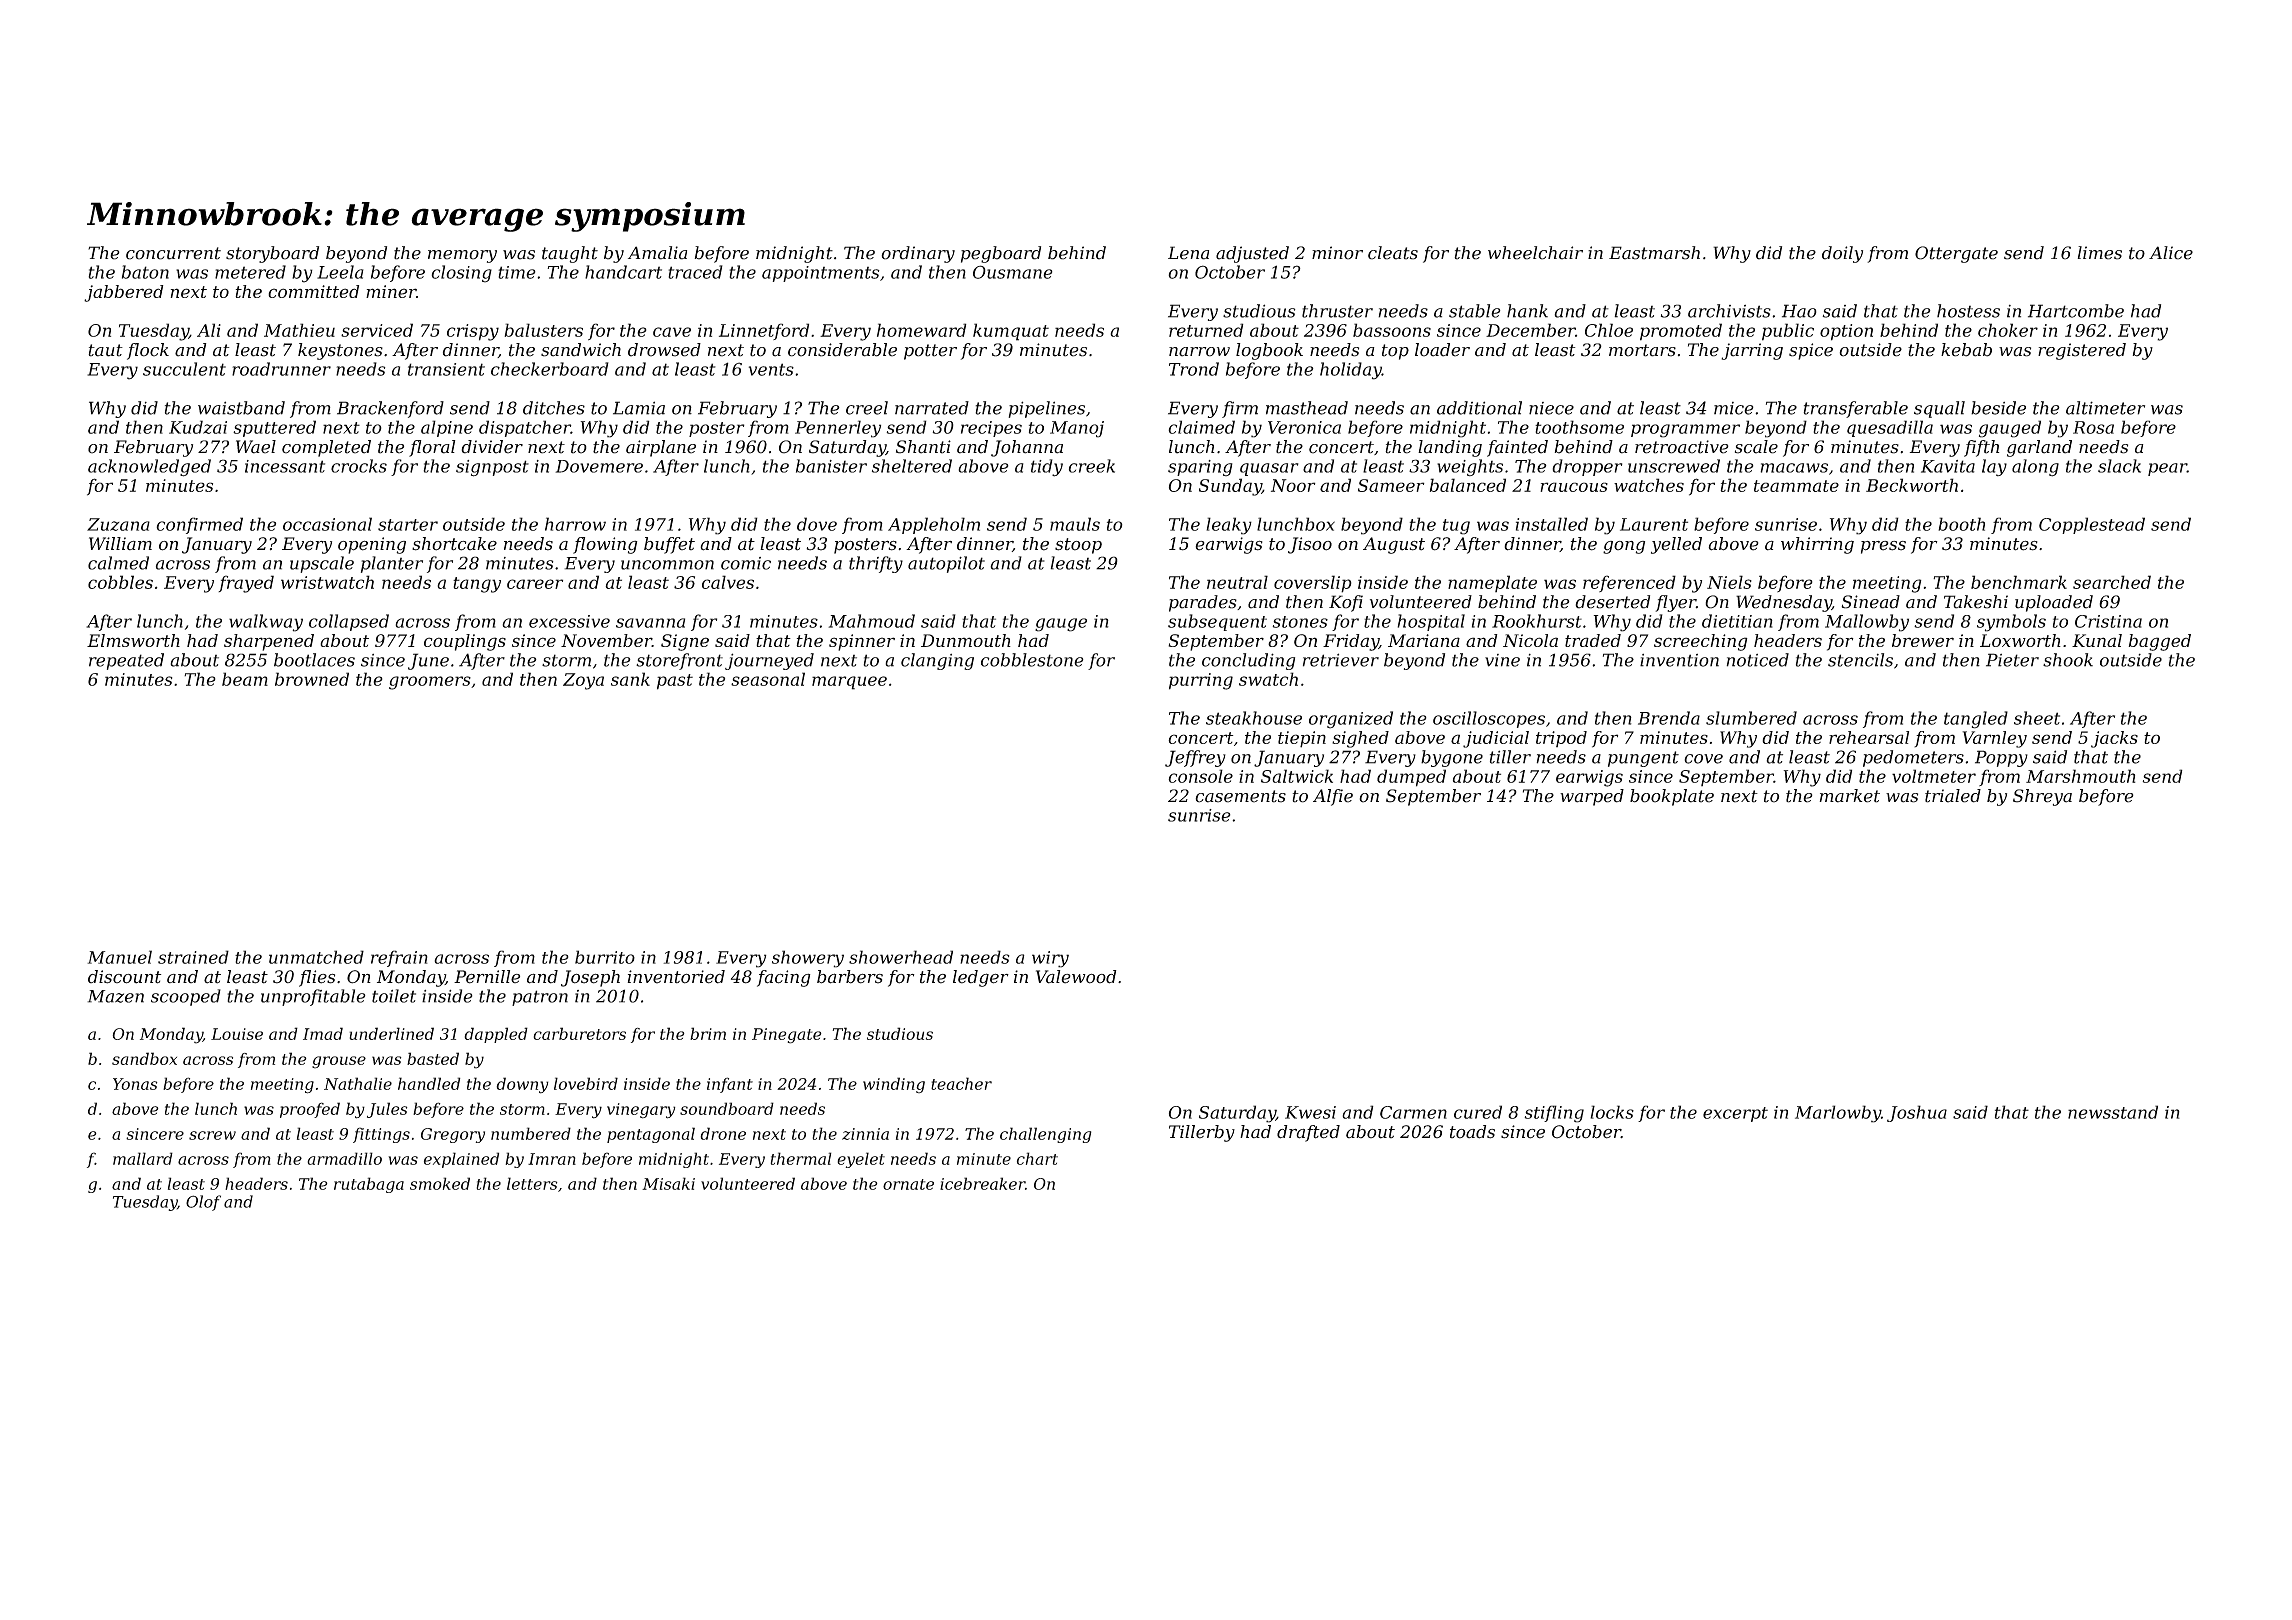  What do you see at coordinates (2037, 718) in the screenshot?
I see `sheet` at bounding box center [2037, 718].
